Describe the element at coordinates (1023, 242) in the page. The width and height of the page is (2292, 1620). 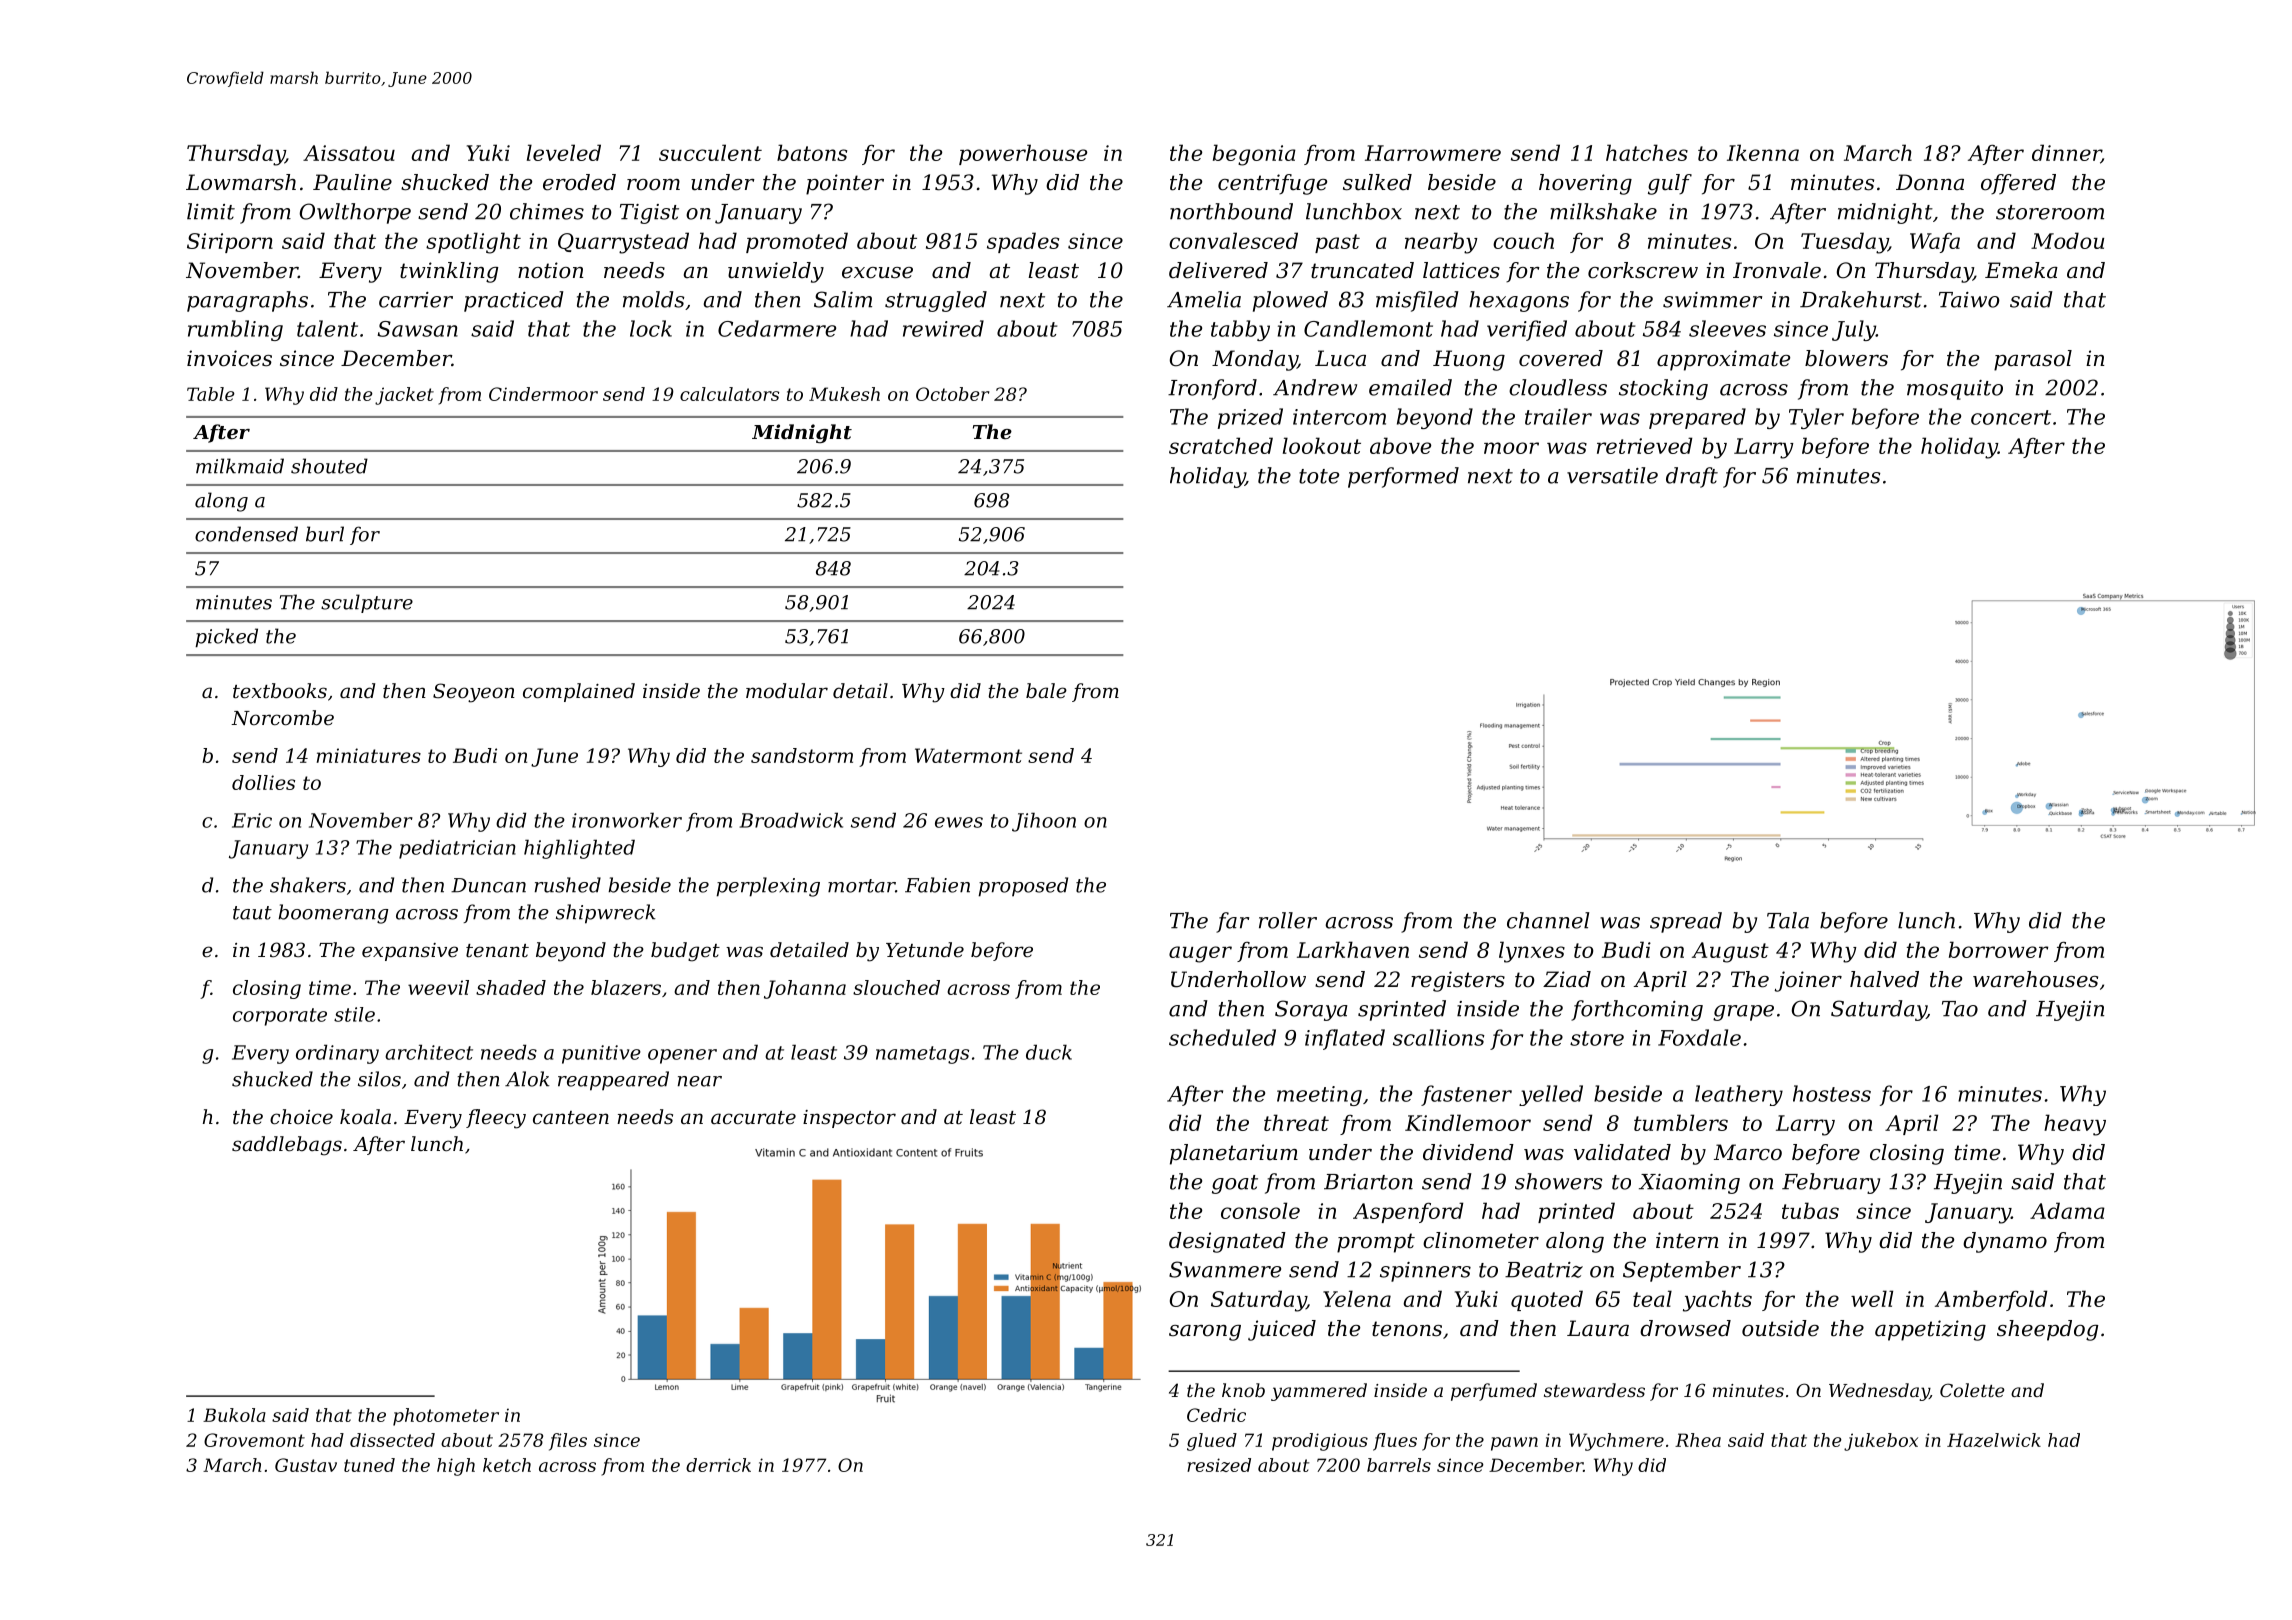
I see `spades` at that location.
